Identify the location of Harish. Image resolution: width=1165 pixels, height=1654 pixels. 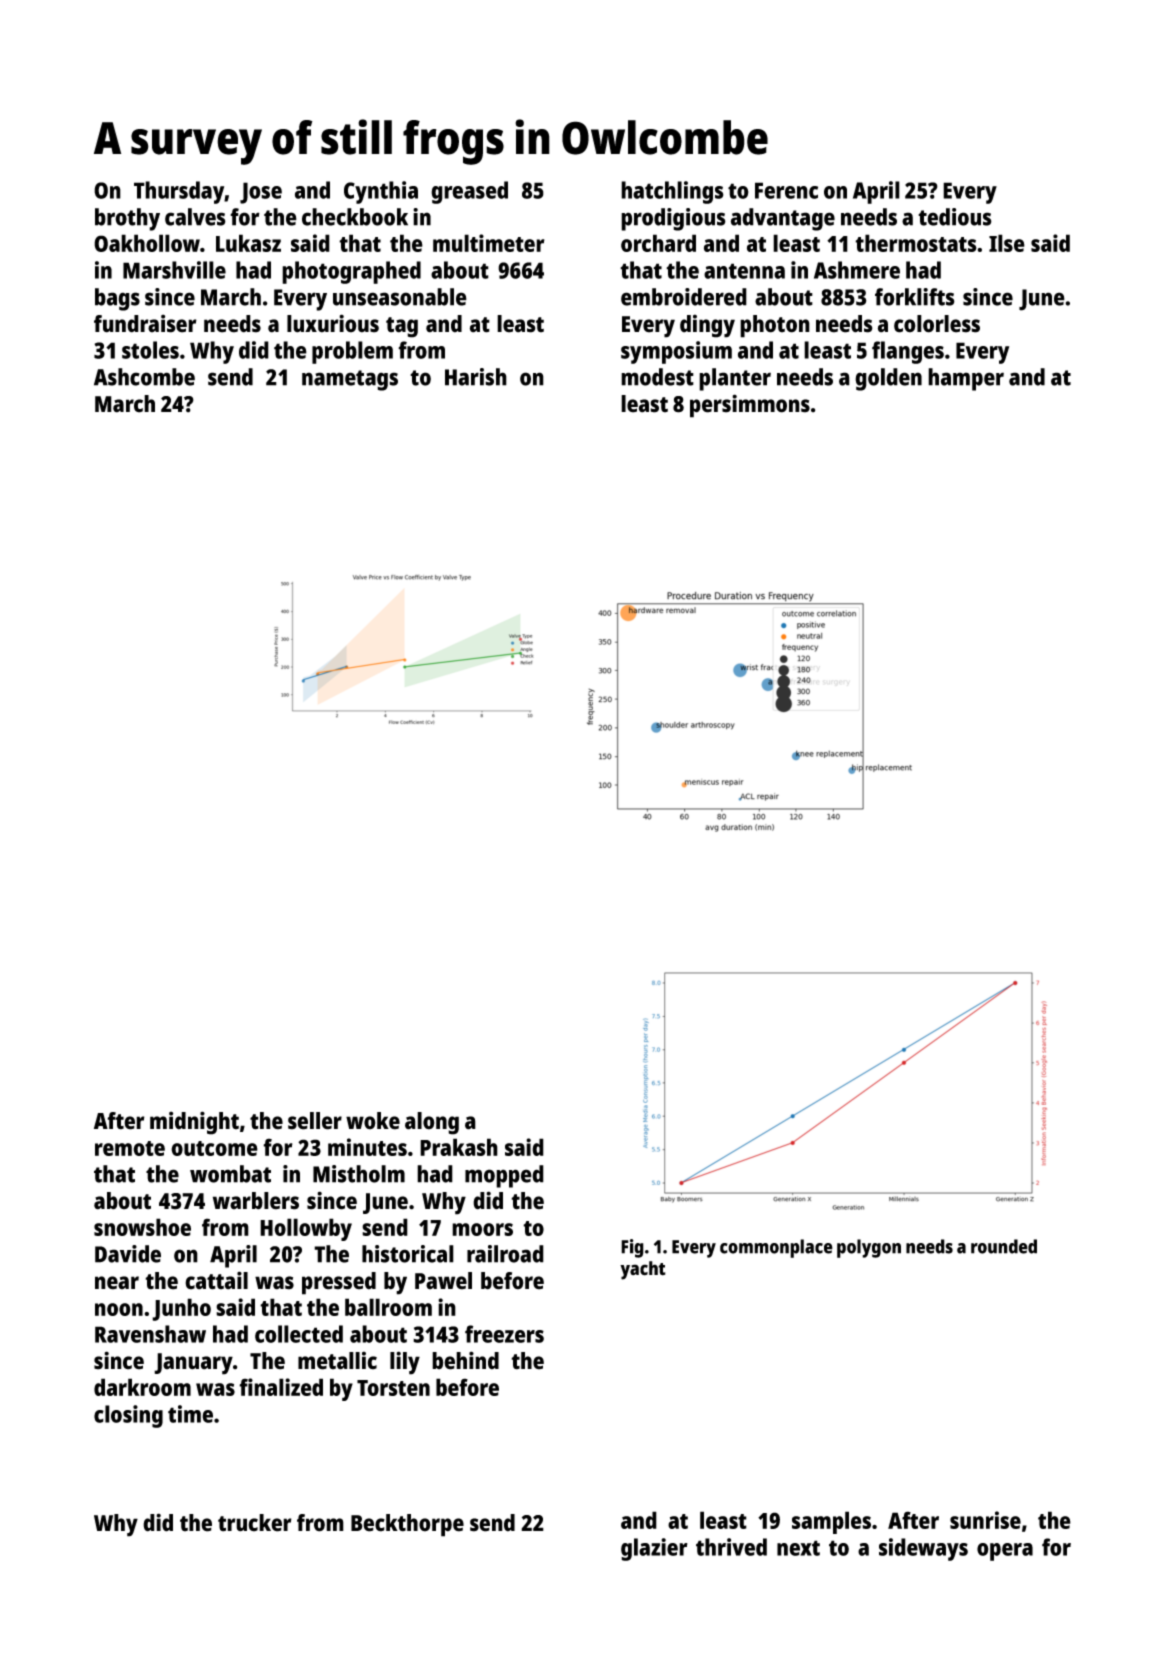
(476, 377).
